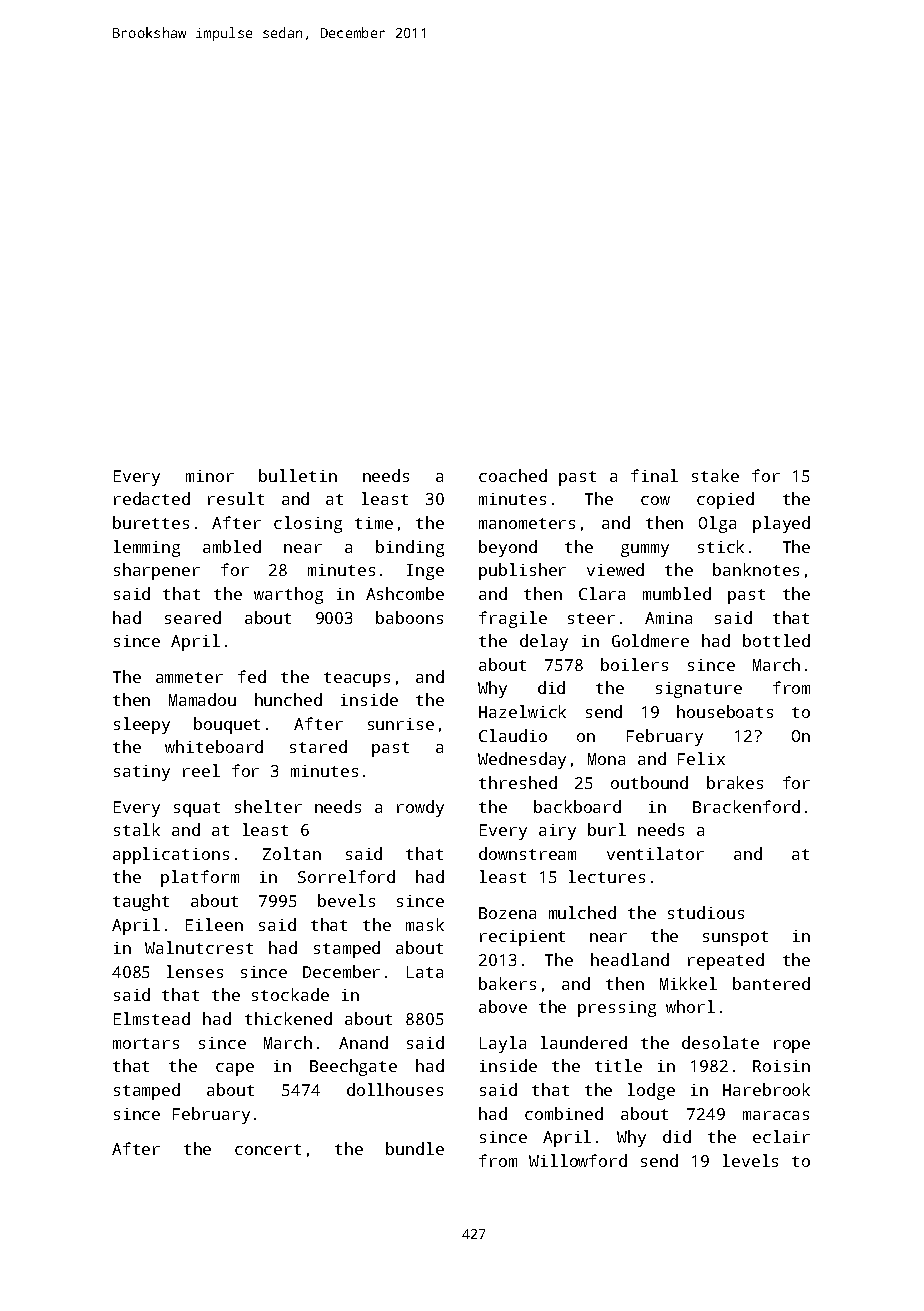 The width and height of the screenshot is (924, 1311). Describe the element at coordinates (717, 524) in the screenshot. I see `Olga` at that location.
